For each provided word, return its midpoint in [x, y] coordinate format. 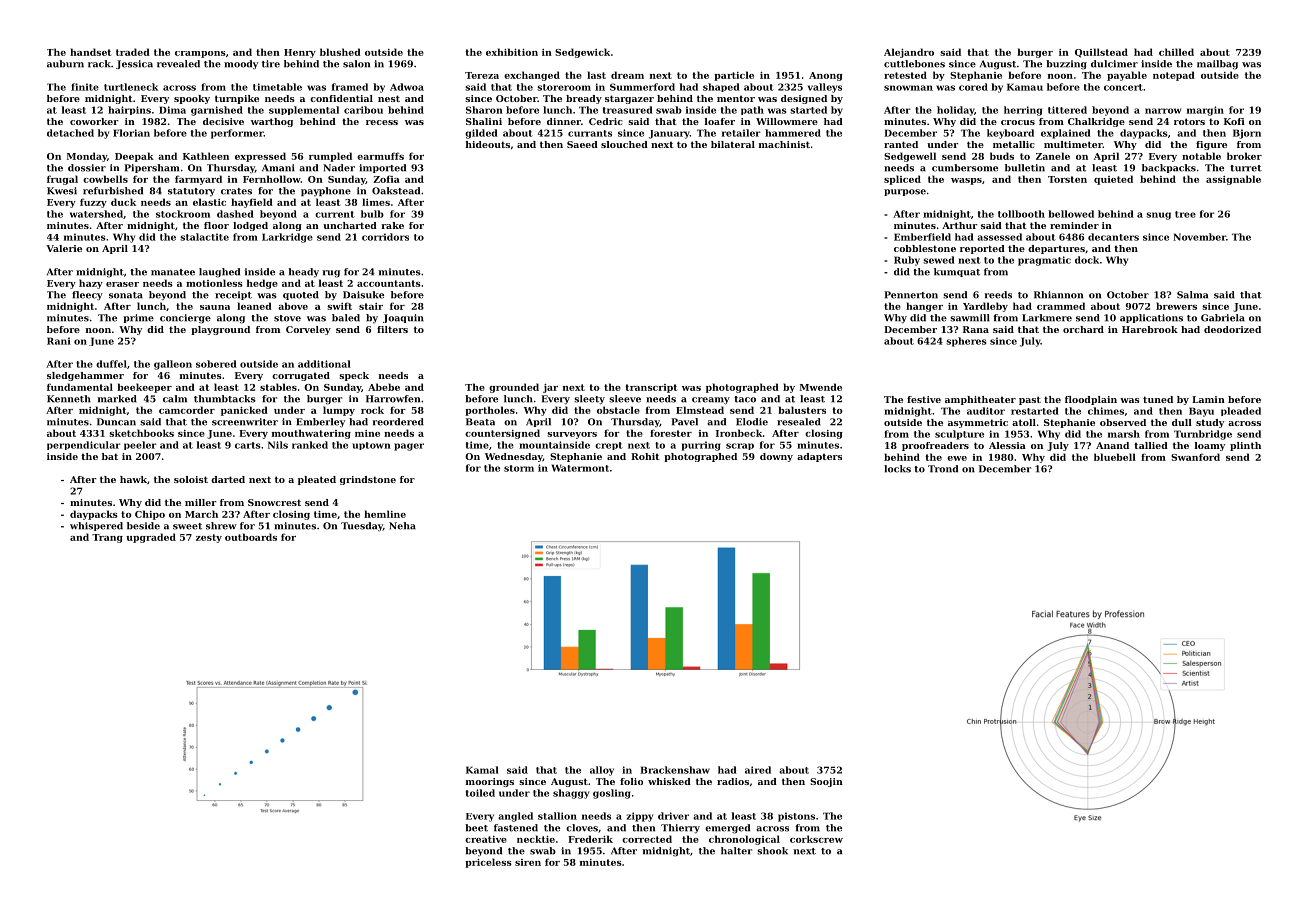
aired [758, 770]
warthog [272, 122]
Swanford [1195, 457]
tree [1185, 214]
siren [528, 862]
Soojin [826, 782]
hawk [133, 479]
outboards [251, 537]
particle [734, 76]
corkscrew [816, 839]
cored [973, 87]
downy [776, 457]
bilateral [733, 144]
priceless [488, 863]
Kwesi [62, 191]
